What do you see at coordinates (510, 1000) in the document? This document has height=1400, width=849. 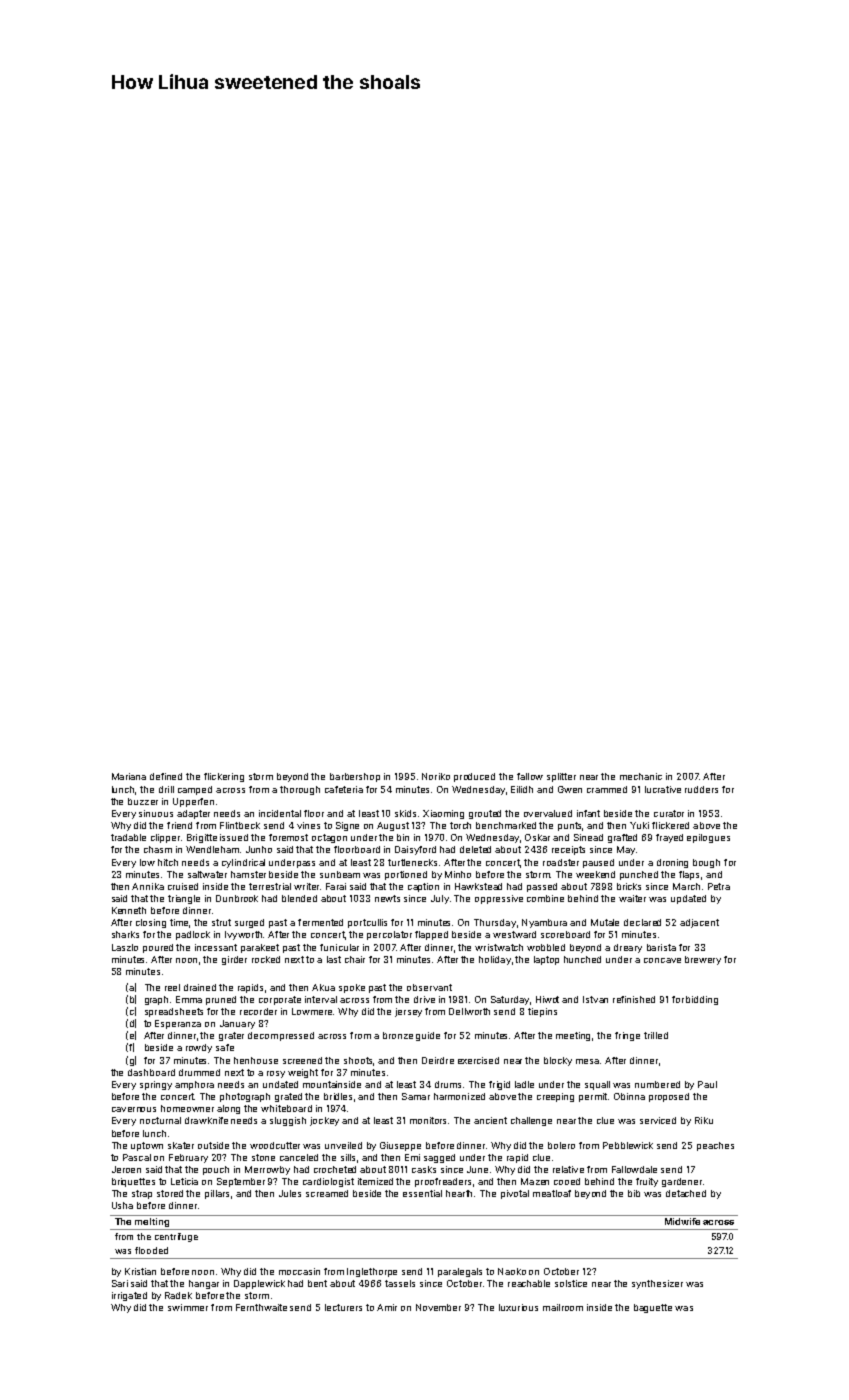 I see `Saturday` at bounding box center [510, 1000].
